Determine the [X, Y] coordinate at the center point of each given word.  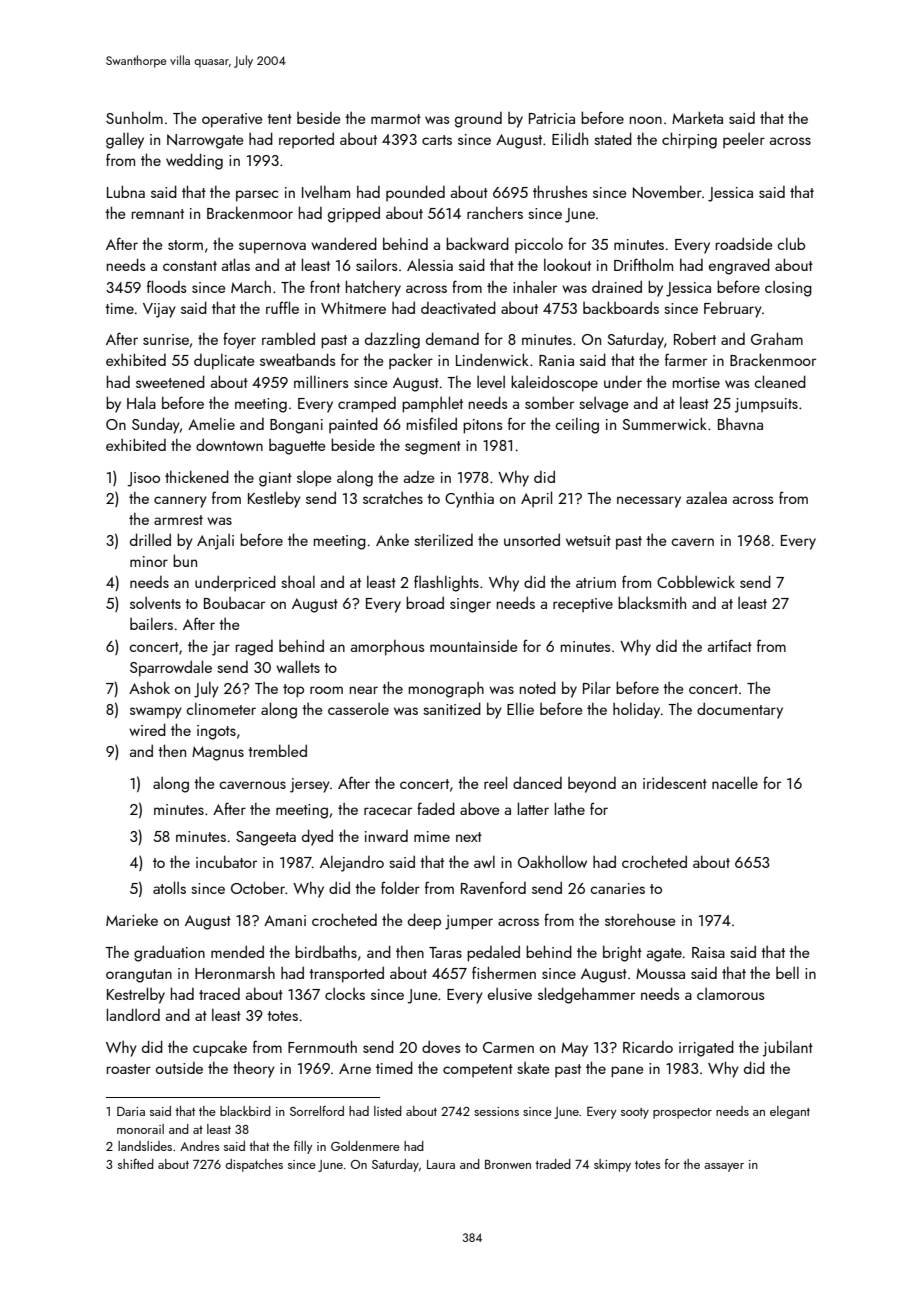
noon [646, 120]
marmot [396, 119]
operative [232, 120]
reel [495, 782]
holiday [636, 710]
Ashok [149, 687]
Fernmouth [322, 1046]
